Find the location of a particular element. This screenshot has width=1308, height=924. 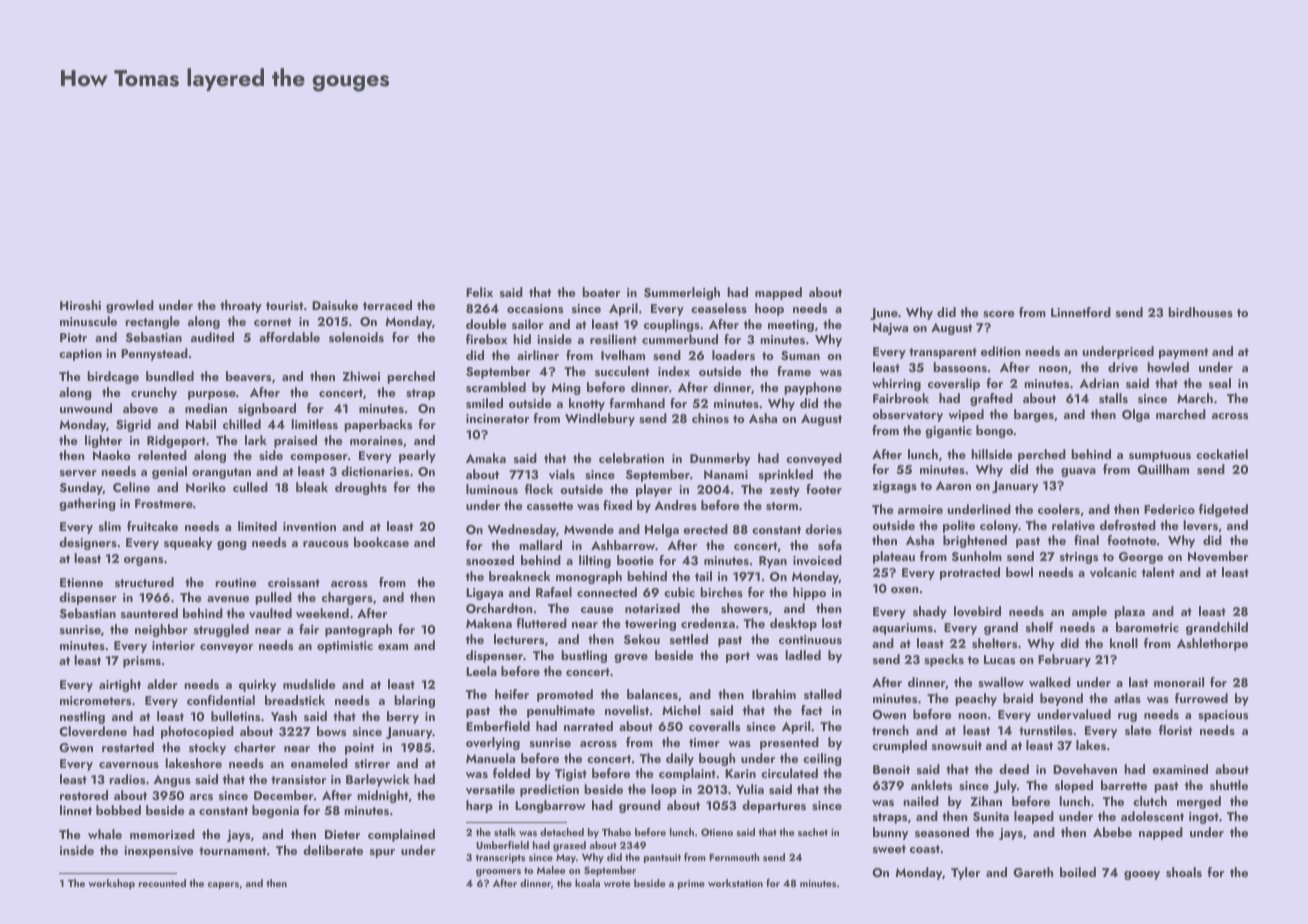

boater is located at coordinates (601, 292).
